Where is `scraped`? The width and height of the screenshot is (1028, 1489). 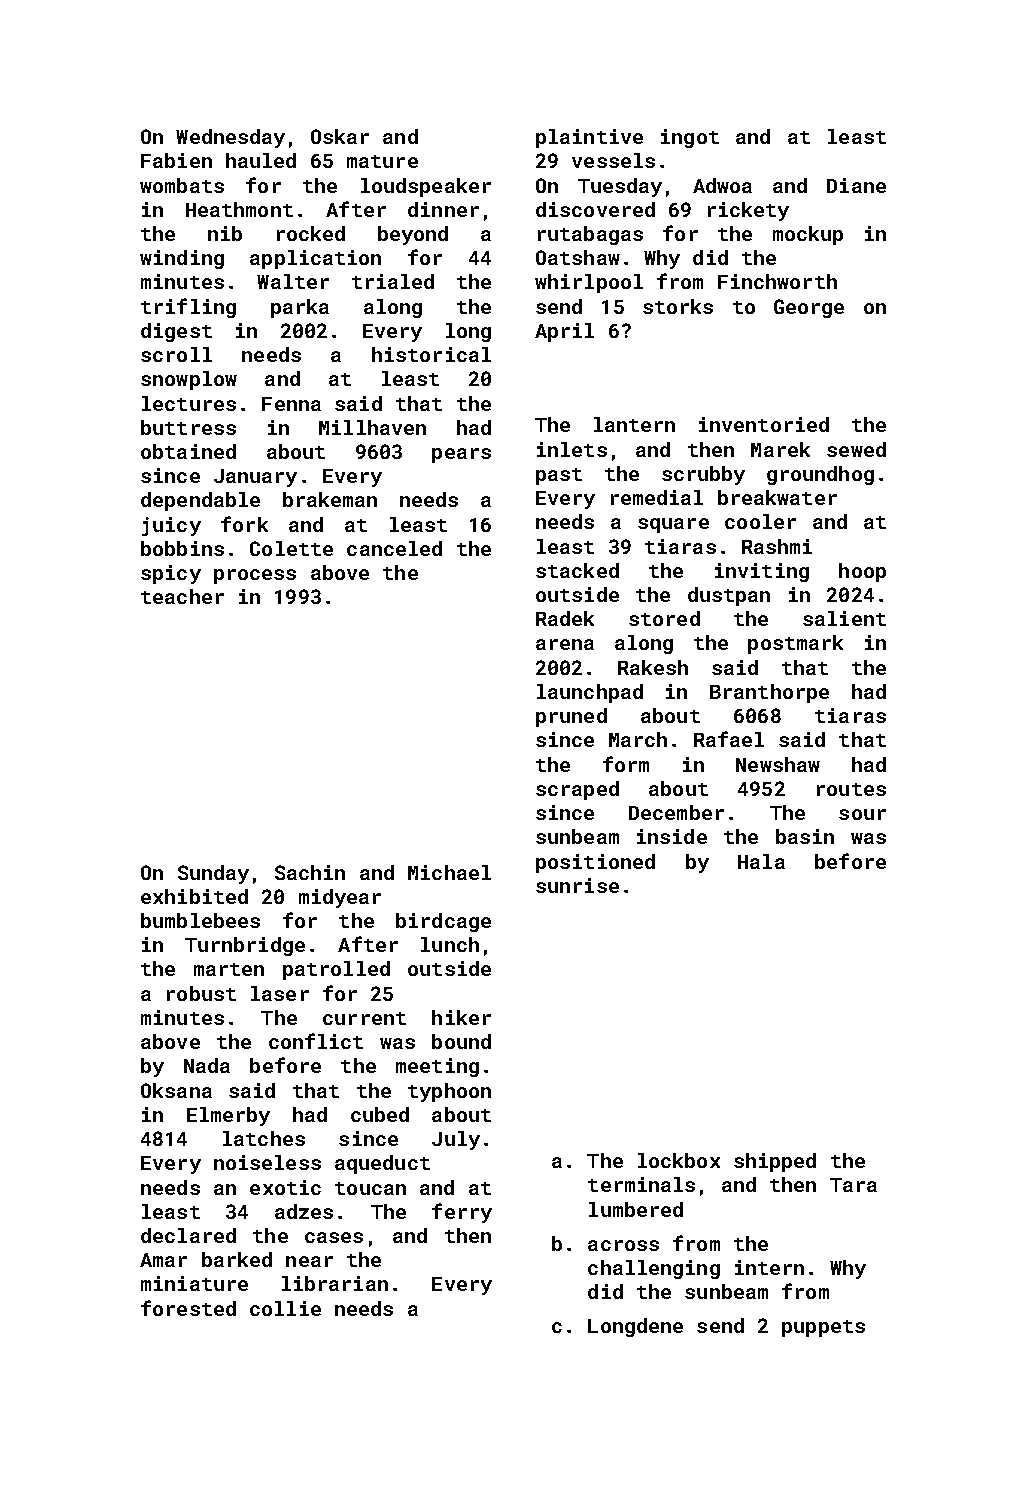 scraped is located at coordinates (577, 790).
